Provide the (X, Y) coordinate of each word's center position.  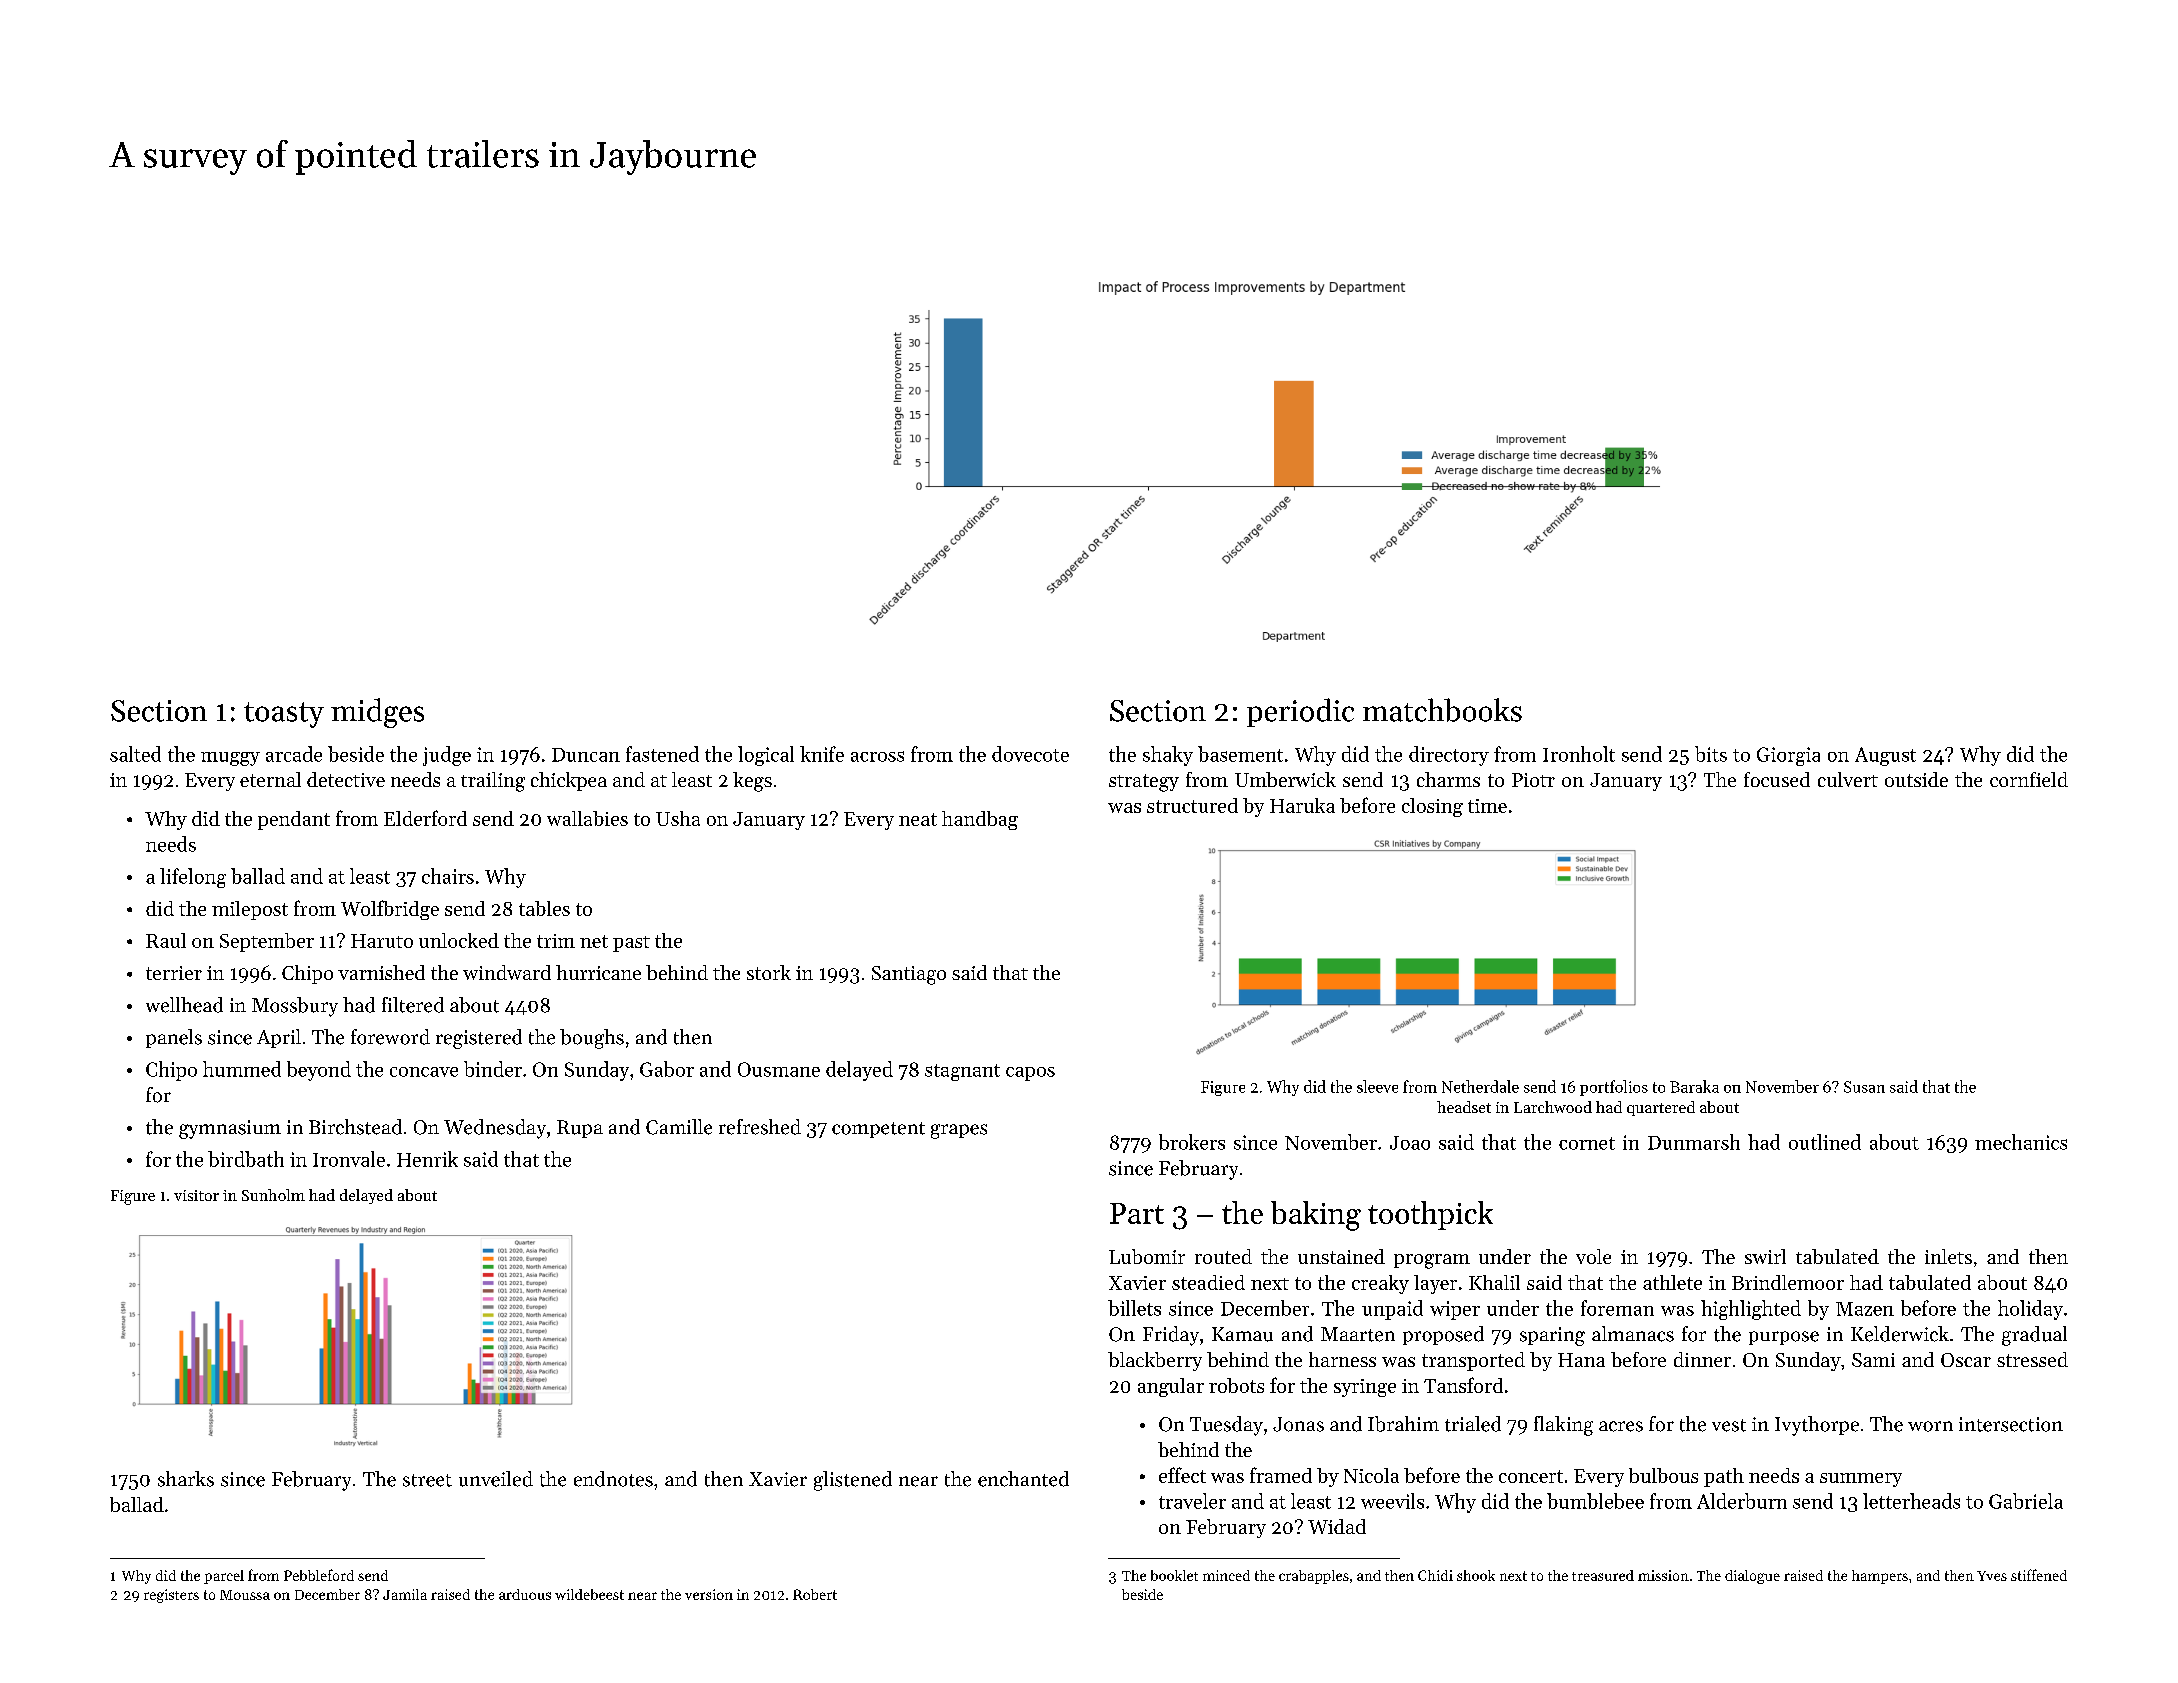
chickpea (569, 781)
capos (1030, 1074)
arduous (525, 1594)
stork (769, 972)
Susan (1864, 1087)
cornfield (2029, 779)
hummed (242, 1069)
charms (1448, 779)
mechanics (2021, 1142)
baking (1316, 1216)
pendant (294, 820)
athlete (1672, 1282)
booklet (1174, 1575)
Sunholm (273, 1195)
